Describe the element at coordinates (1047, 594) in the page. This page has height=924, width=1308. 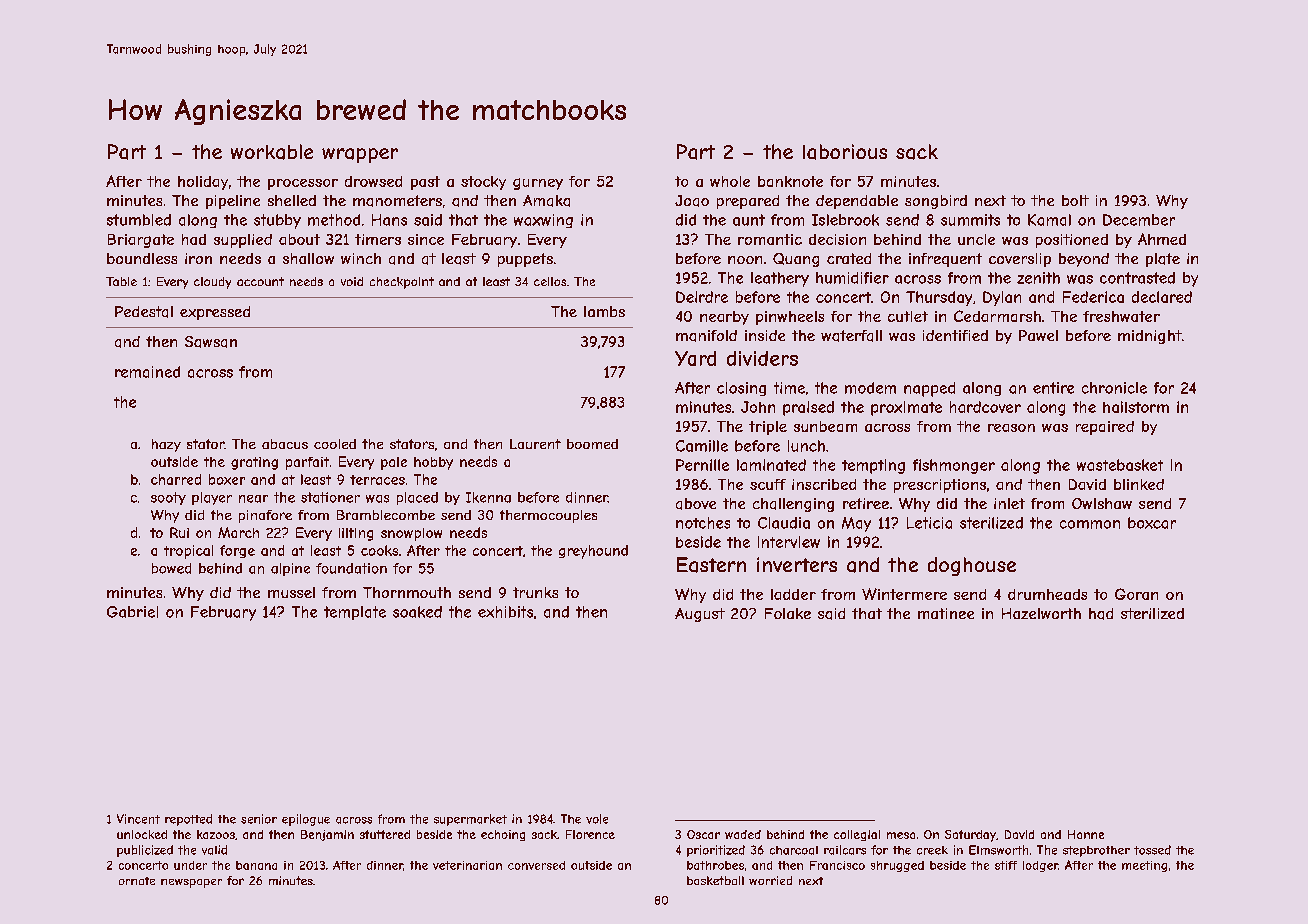
I see `drumheads` at that location.
